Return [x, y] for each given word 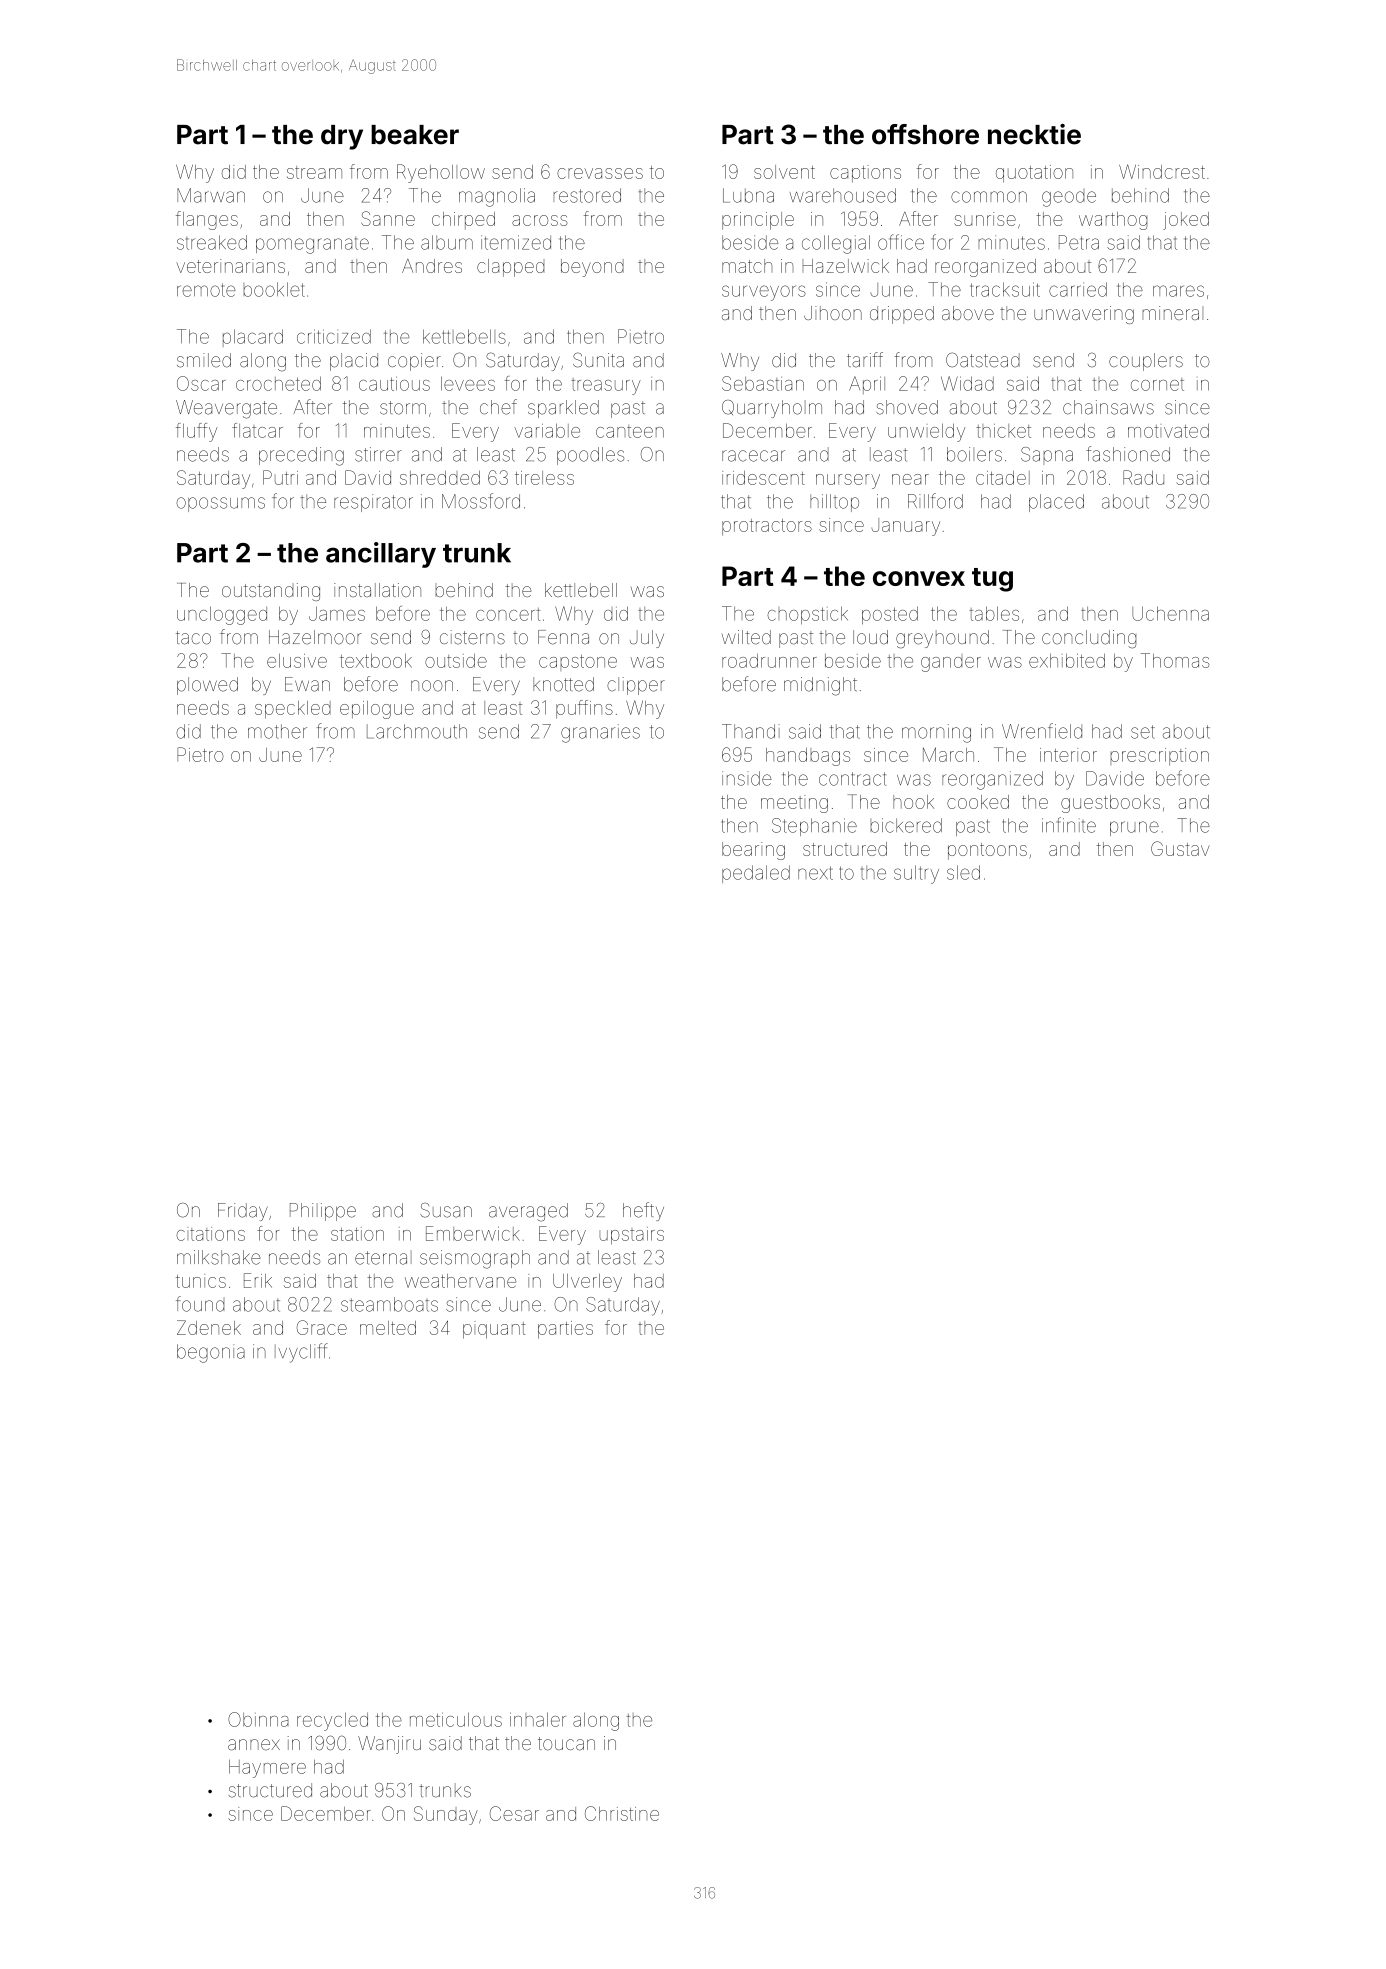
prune [1134, 828]
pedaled [756, 874]
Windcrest [1162, 171]
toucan [566, 1744]
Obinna [258, 1719]
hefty [643, 1211]
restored [587, 195]
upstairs [632, 1236]
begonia [211, 1353]
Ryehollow [441, 173]
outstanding [271, 592]
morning [936, 733]
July [647, 639]
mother [277, 731]
